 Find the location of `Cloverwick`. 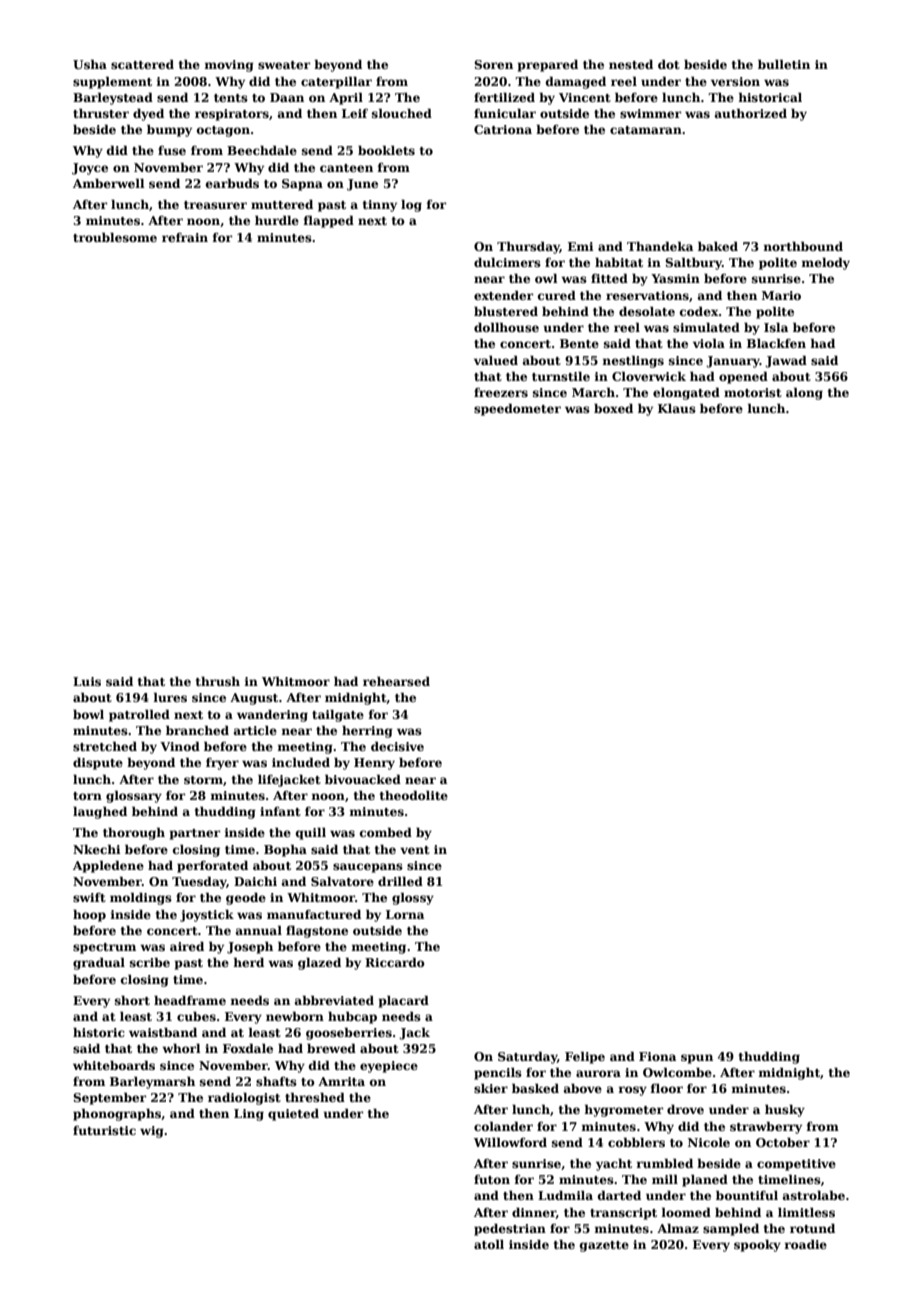

Cloverwick is located at coordinates (649, 376).
